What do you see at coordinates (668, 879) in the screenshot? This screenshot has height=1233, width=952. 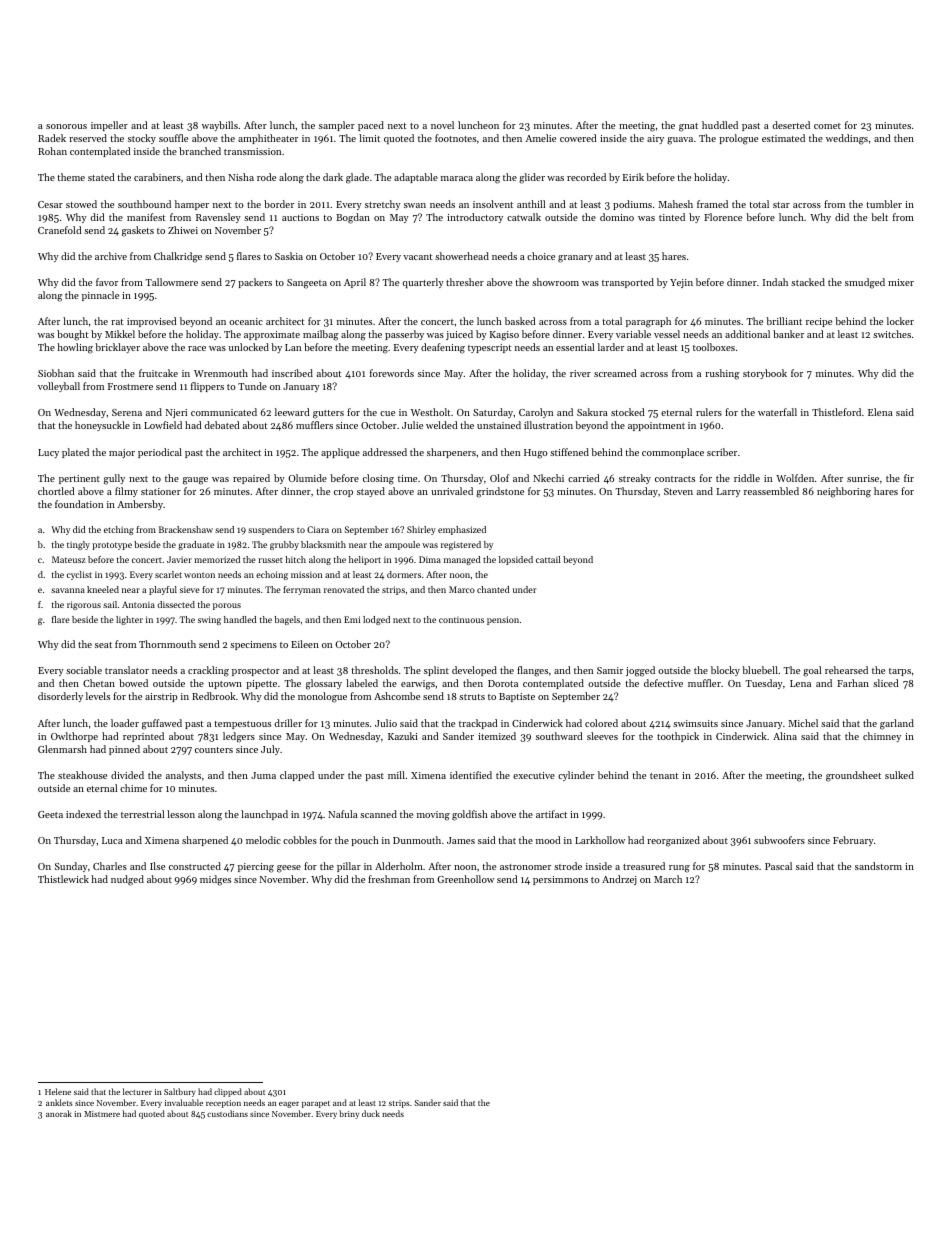 I see `March` at bounding box center [668, 879].
